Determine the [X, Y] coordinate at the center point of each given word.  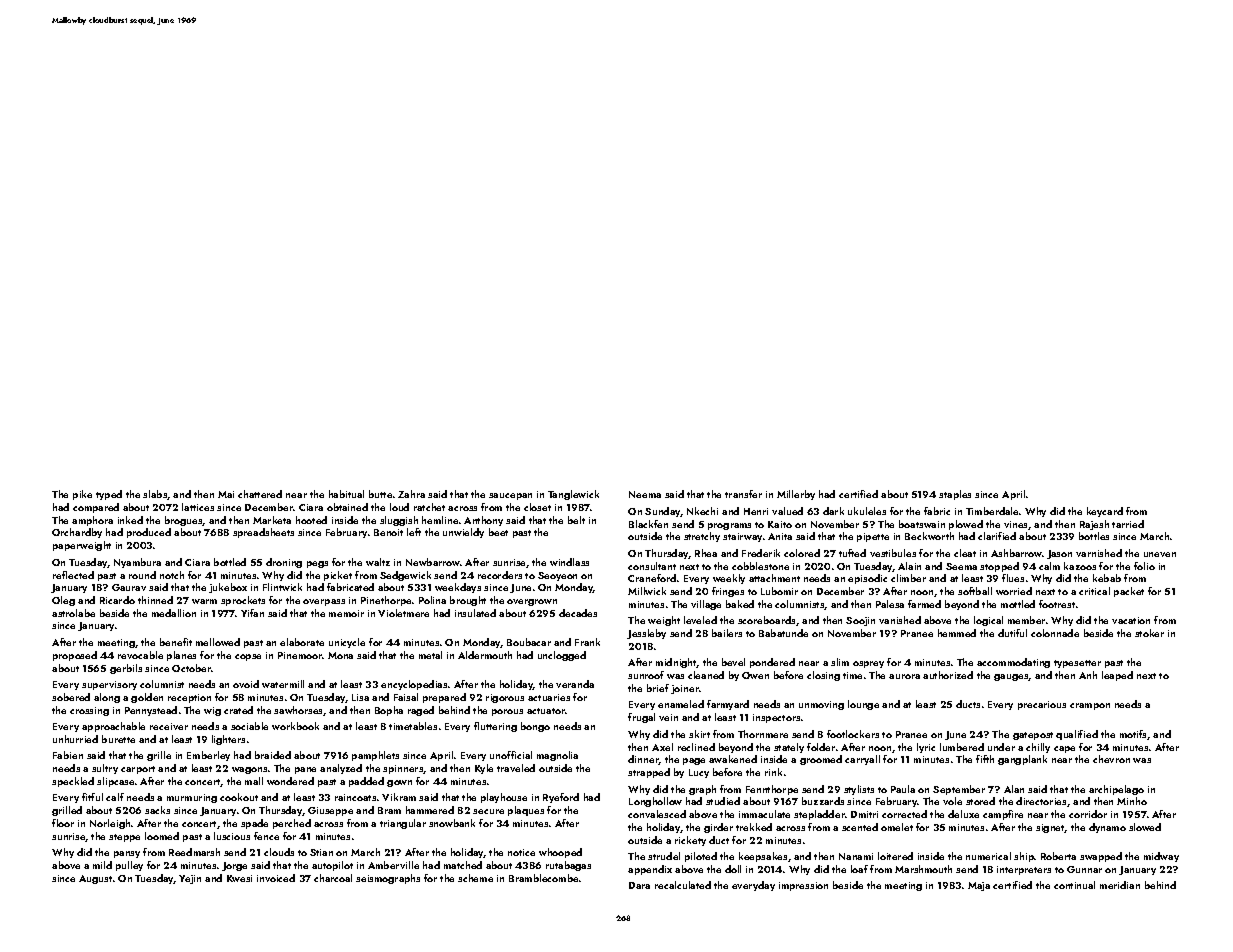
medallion [174, 613]
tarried [1128, 524]
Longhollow [655, 802]
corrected [904, 814]
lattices [198, 507]
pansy [127, 854]
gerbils [126, 669]
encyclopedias [414, 685]
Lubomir [779, 591]
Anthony [483, 521]
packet [1129, 592]
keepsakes [763, 857]
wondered [290, 781]
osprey [868, 664]
